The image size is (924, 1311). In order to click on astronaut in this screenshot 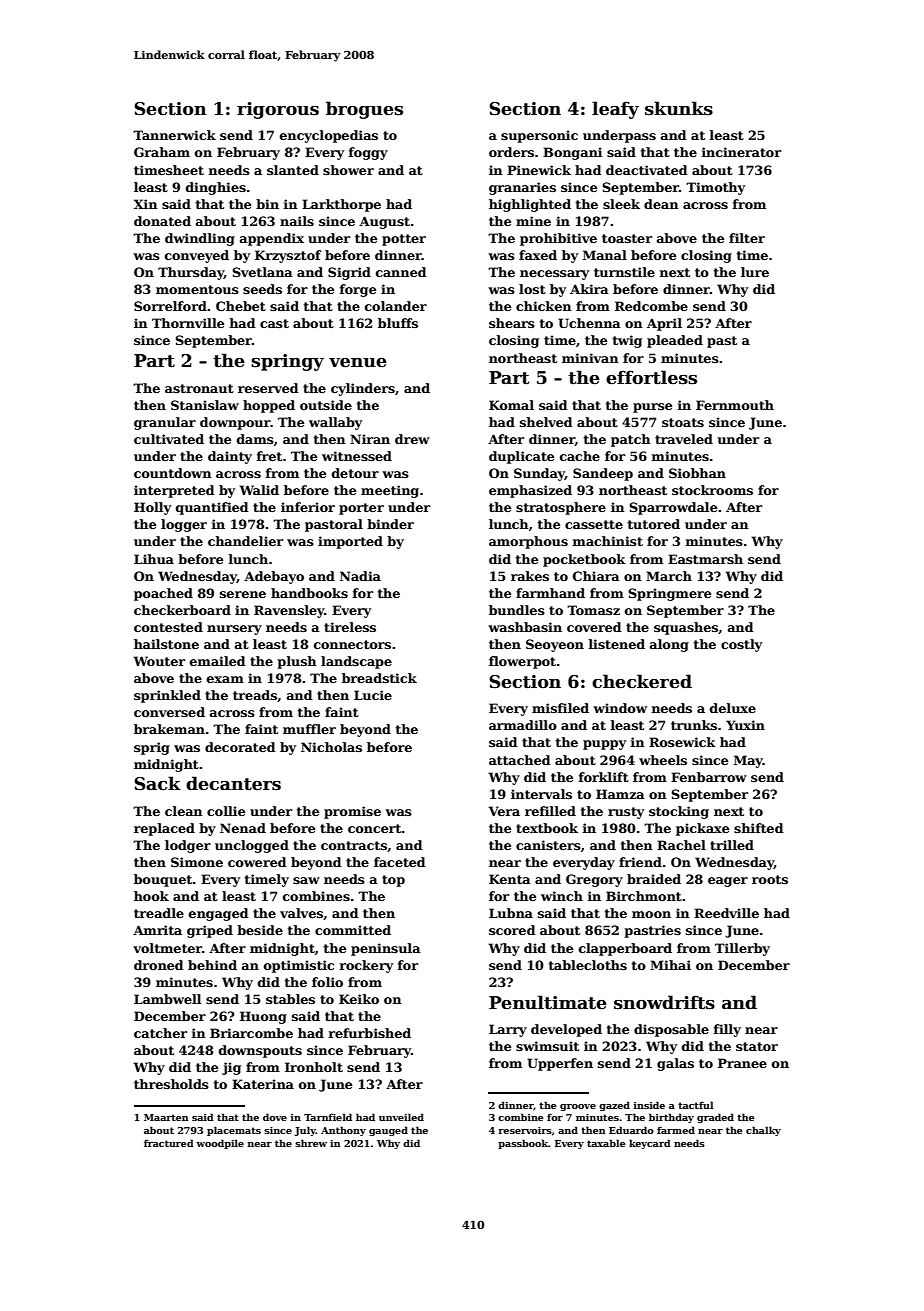, I will do `click(199, 388)`.
